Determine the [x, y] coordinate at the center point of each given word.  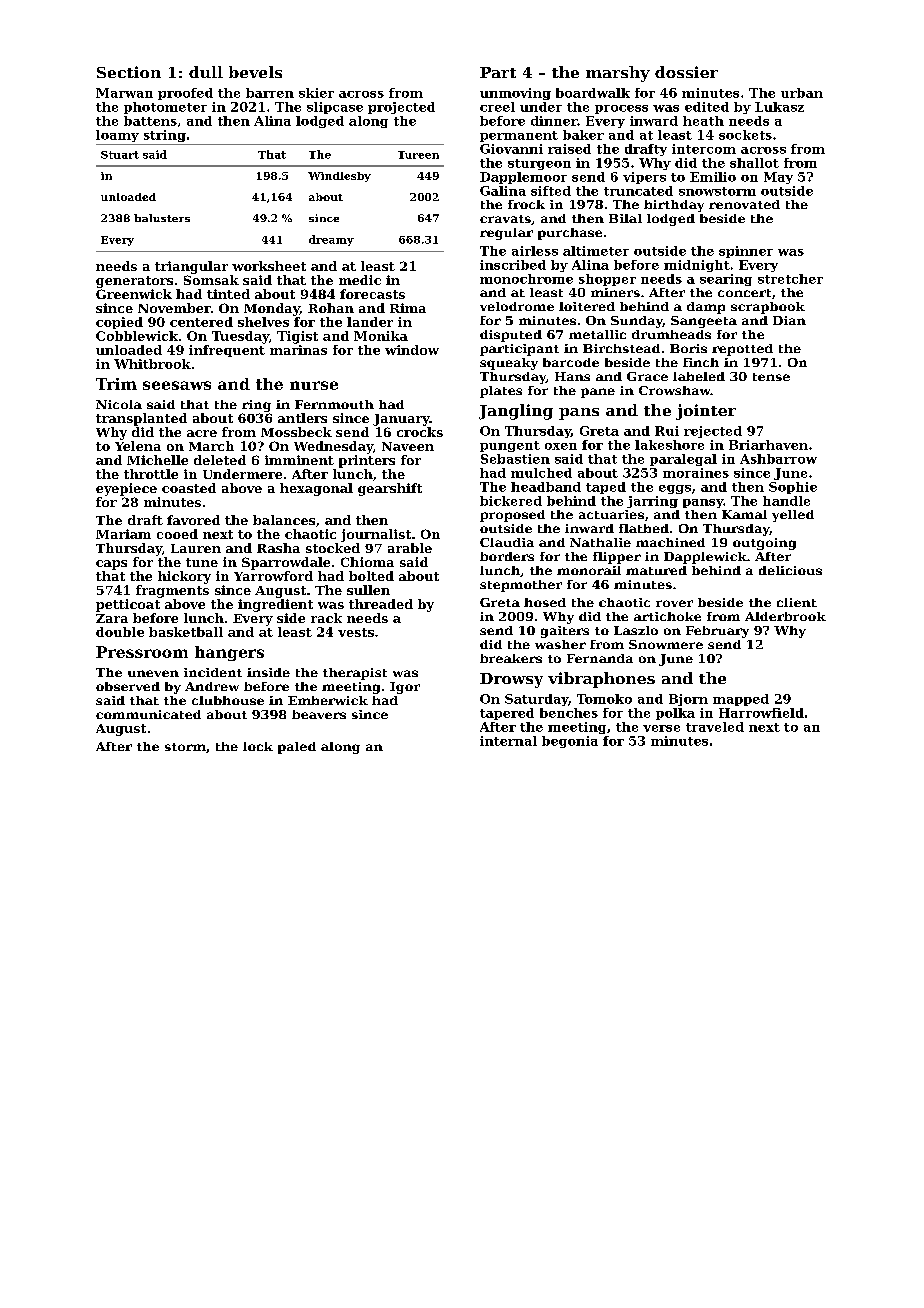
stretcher [790, 279]
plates [501, 392]
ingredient [275, 605]
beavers [319, 714]
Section [129, 72]
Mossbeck [296, 432]
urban [802, 93]
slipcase [335, 108]
